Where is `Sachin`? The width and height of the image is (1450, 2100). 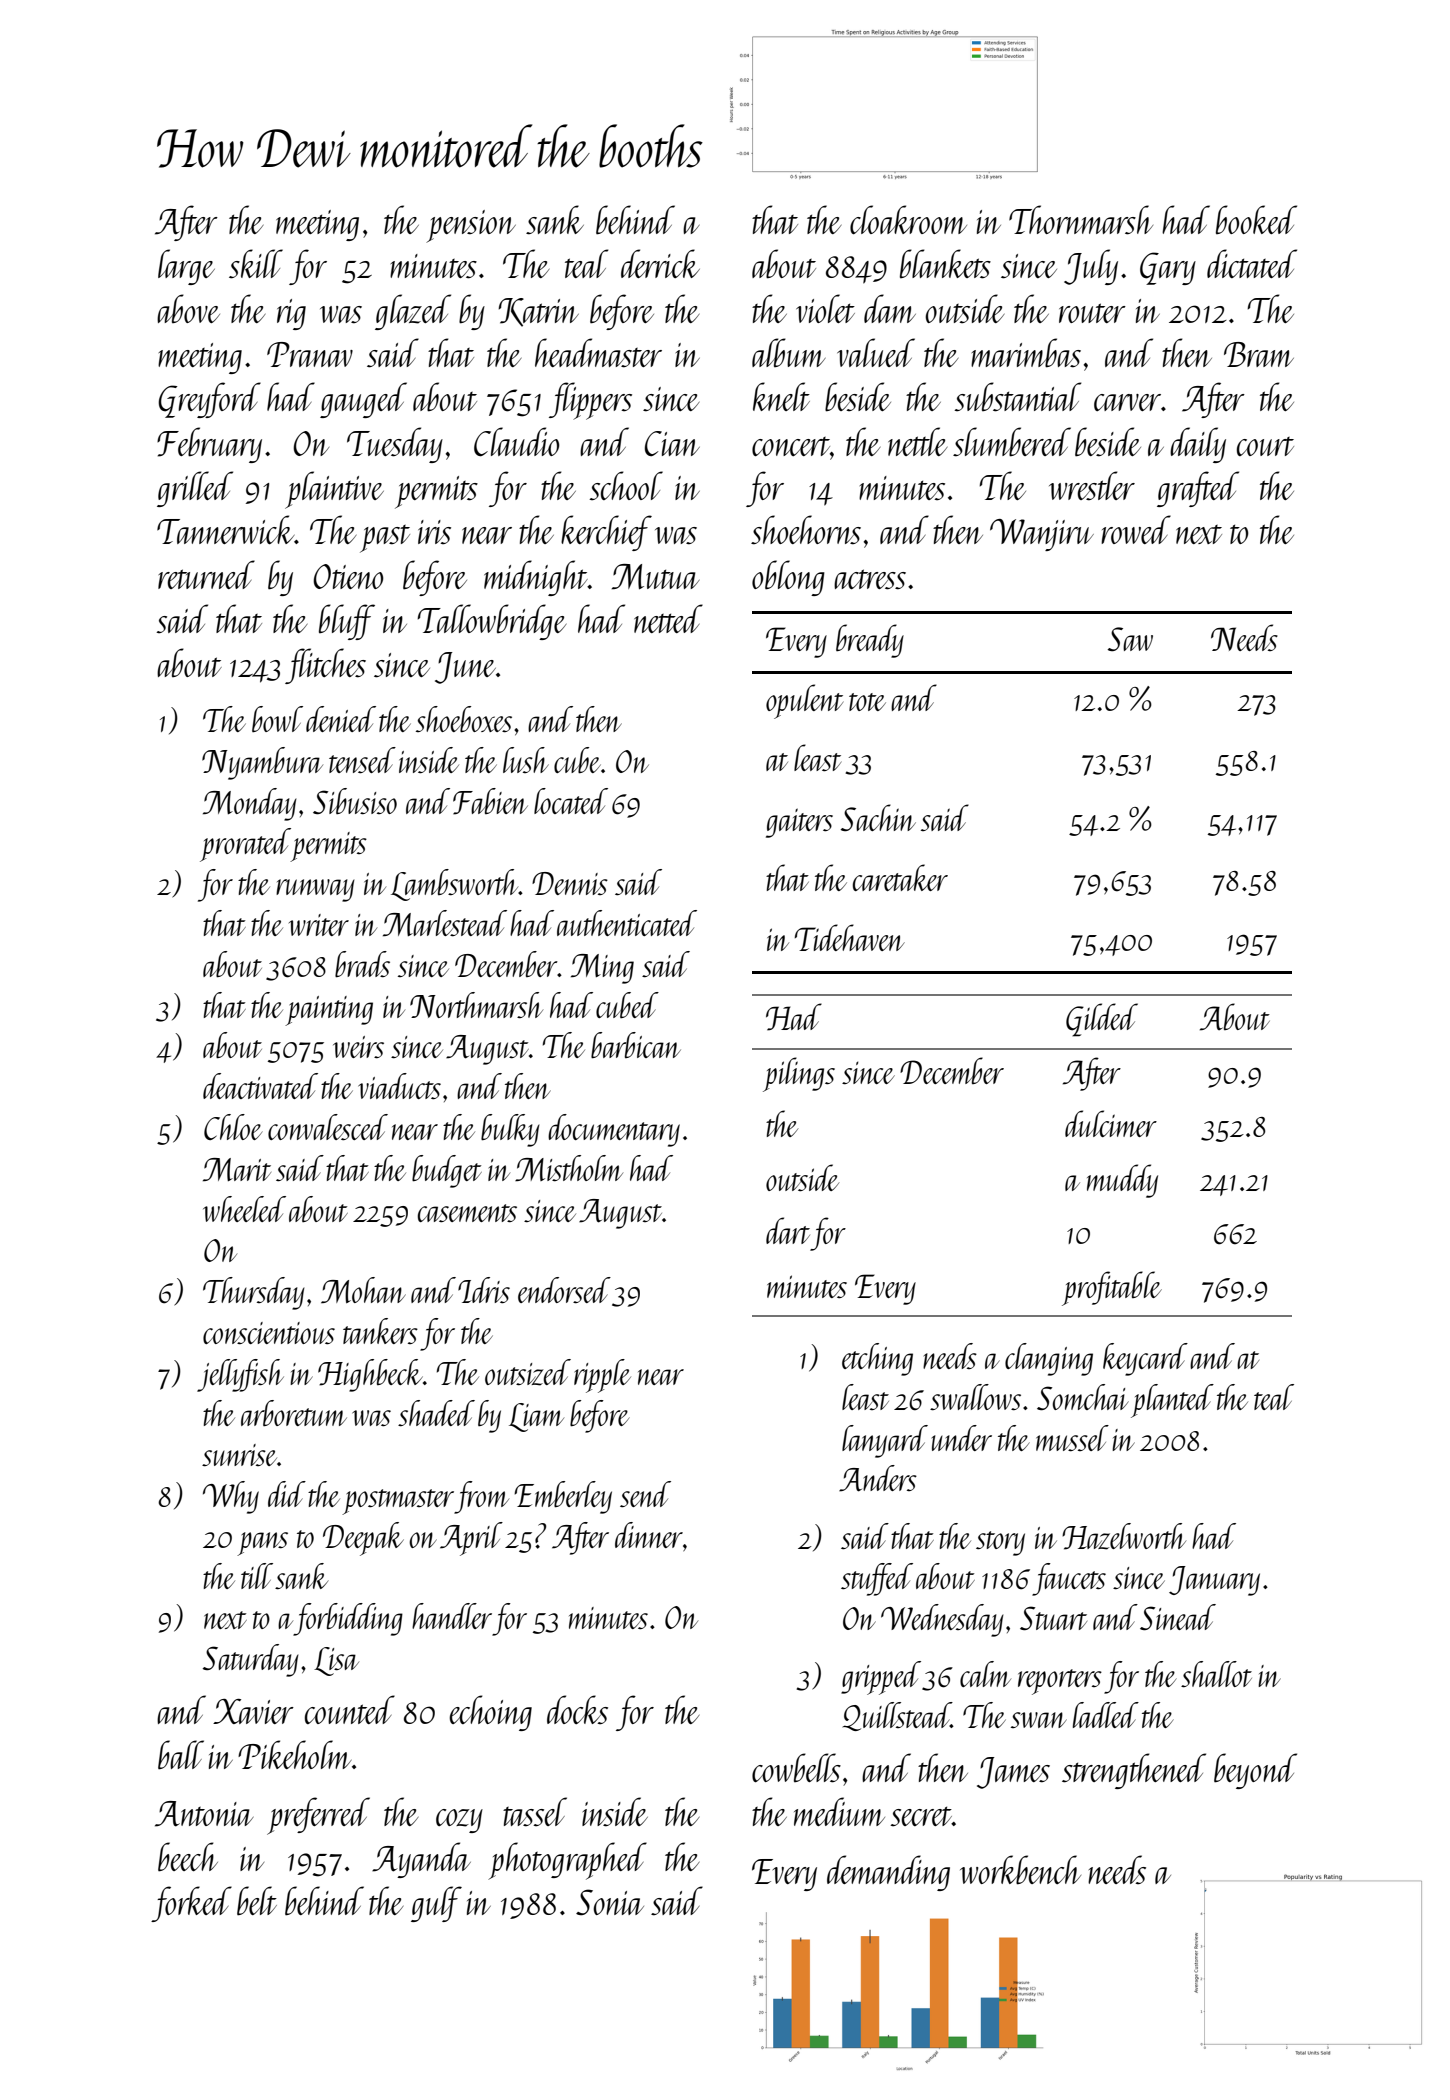
Sachin is located at coordinates (878, 817).
